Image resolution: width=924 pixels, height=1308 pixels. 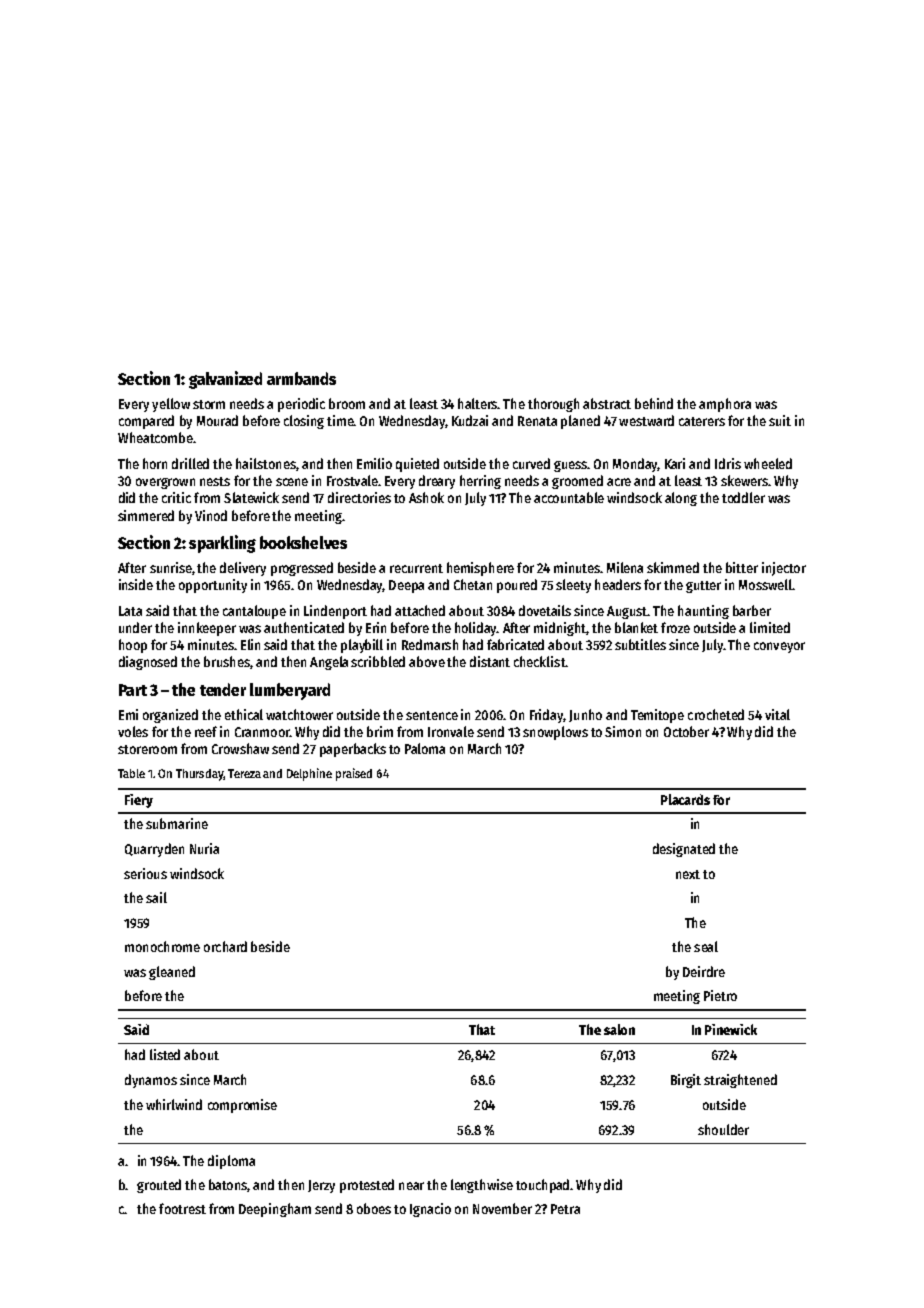 I want to click on galvanized, so click(x=225, y=380).
